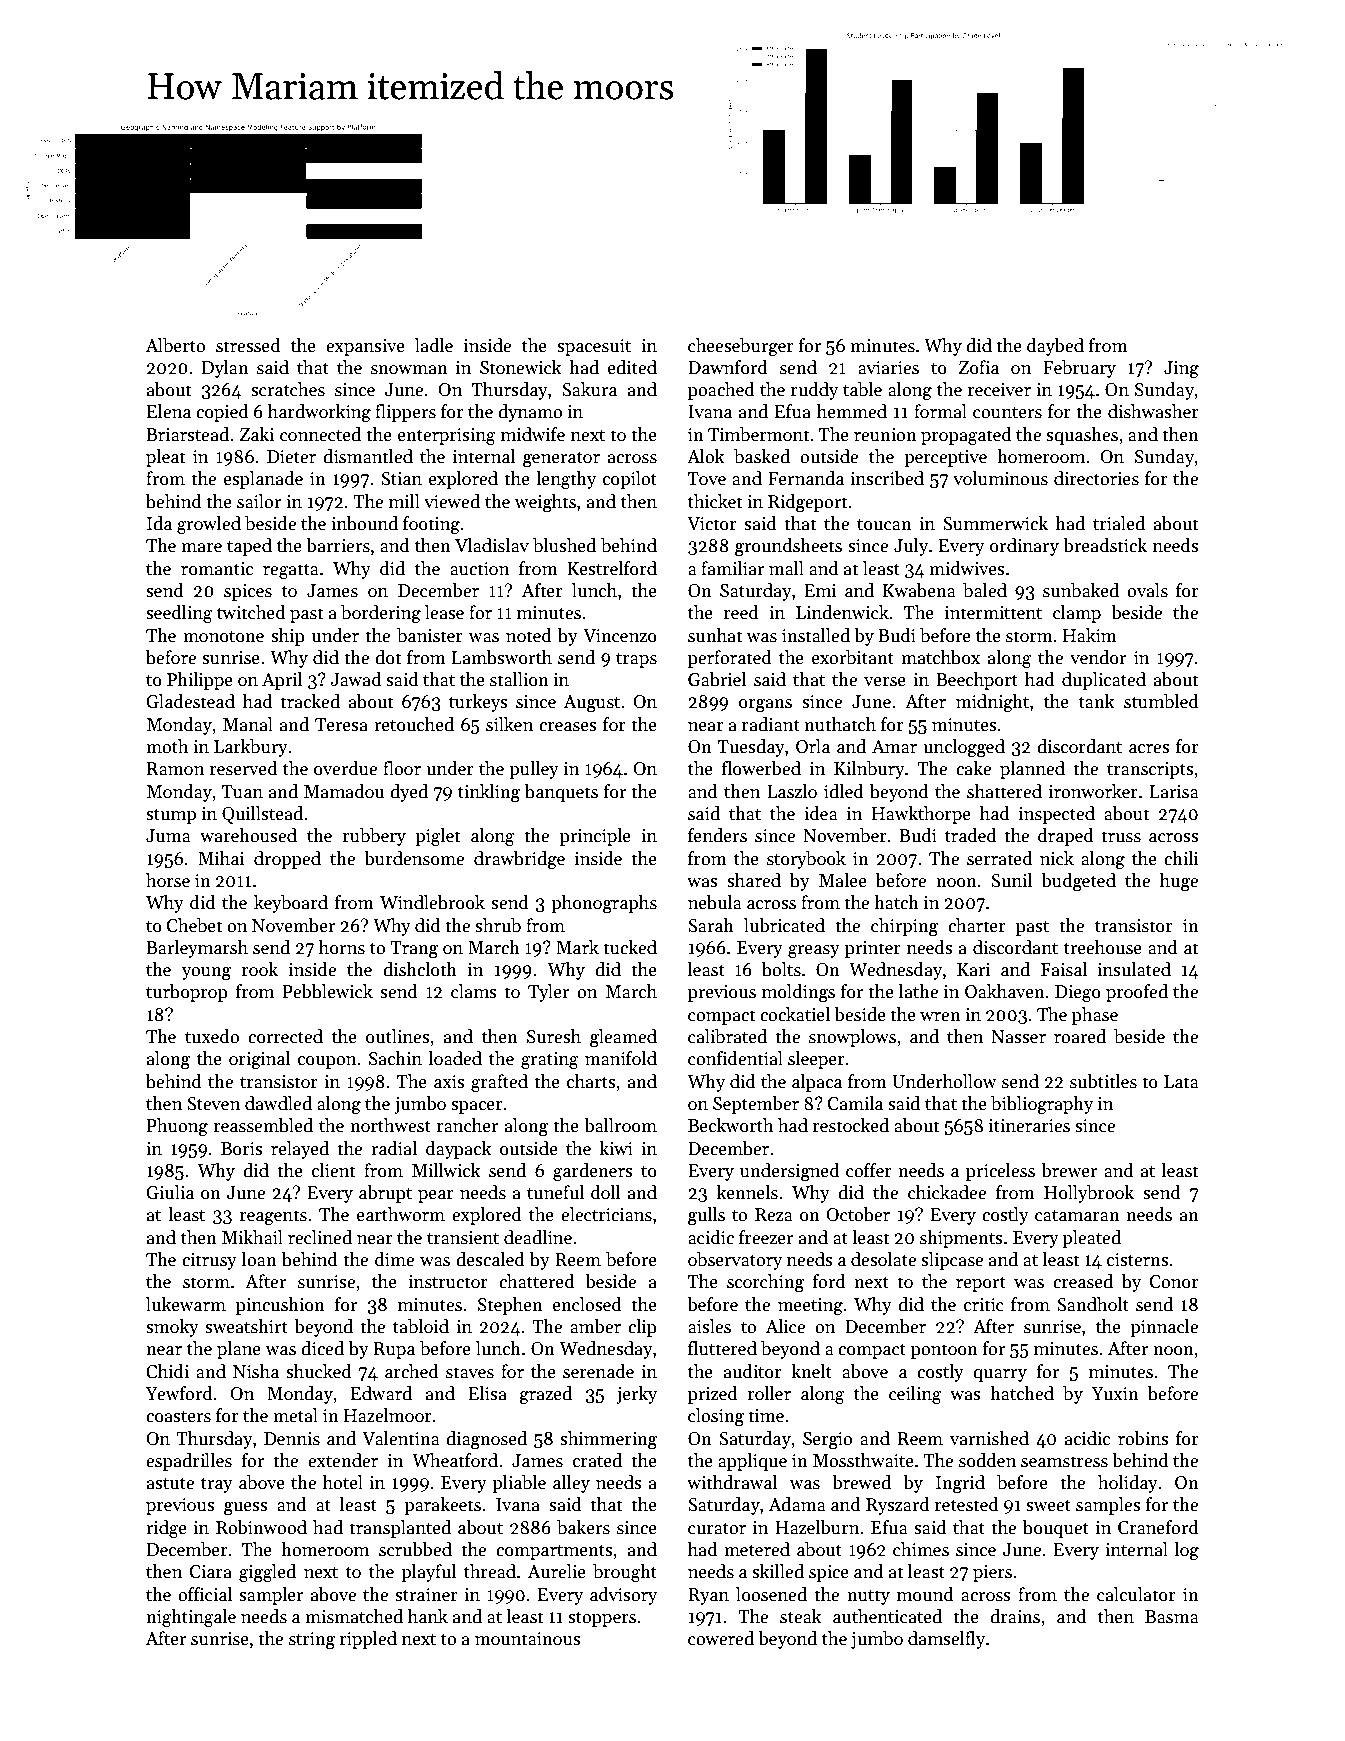 The width and height of the page is (1345, 1741). What do you see at coordinates (561, 793) in the page?
I see `banquets` at bounding box center [561, 793].
